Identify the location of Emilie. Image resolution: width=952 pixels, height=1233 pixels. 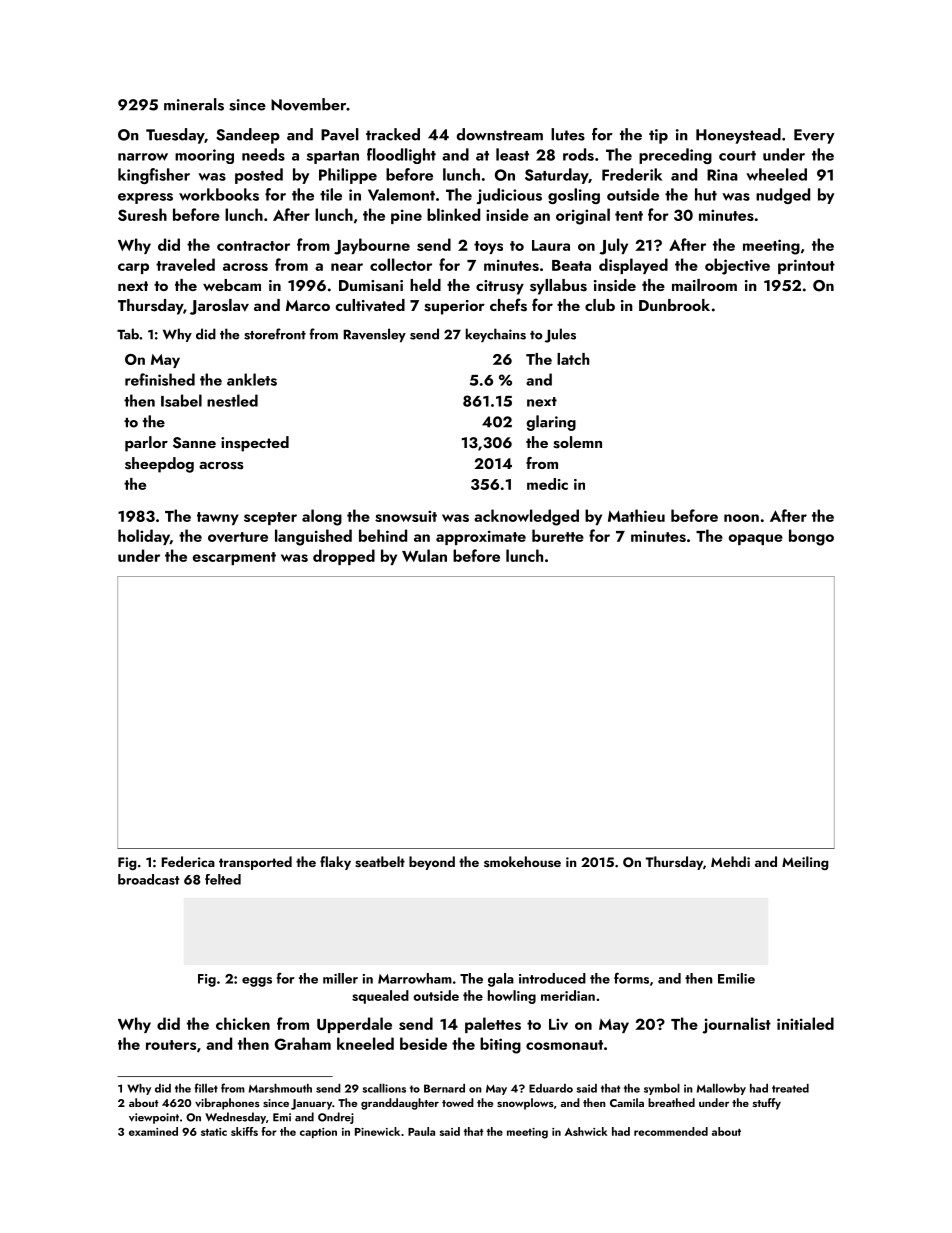
(736, 978).
